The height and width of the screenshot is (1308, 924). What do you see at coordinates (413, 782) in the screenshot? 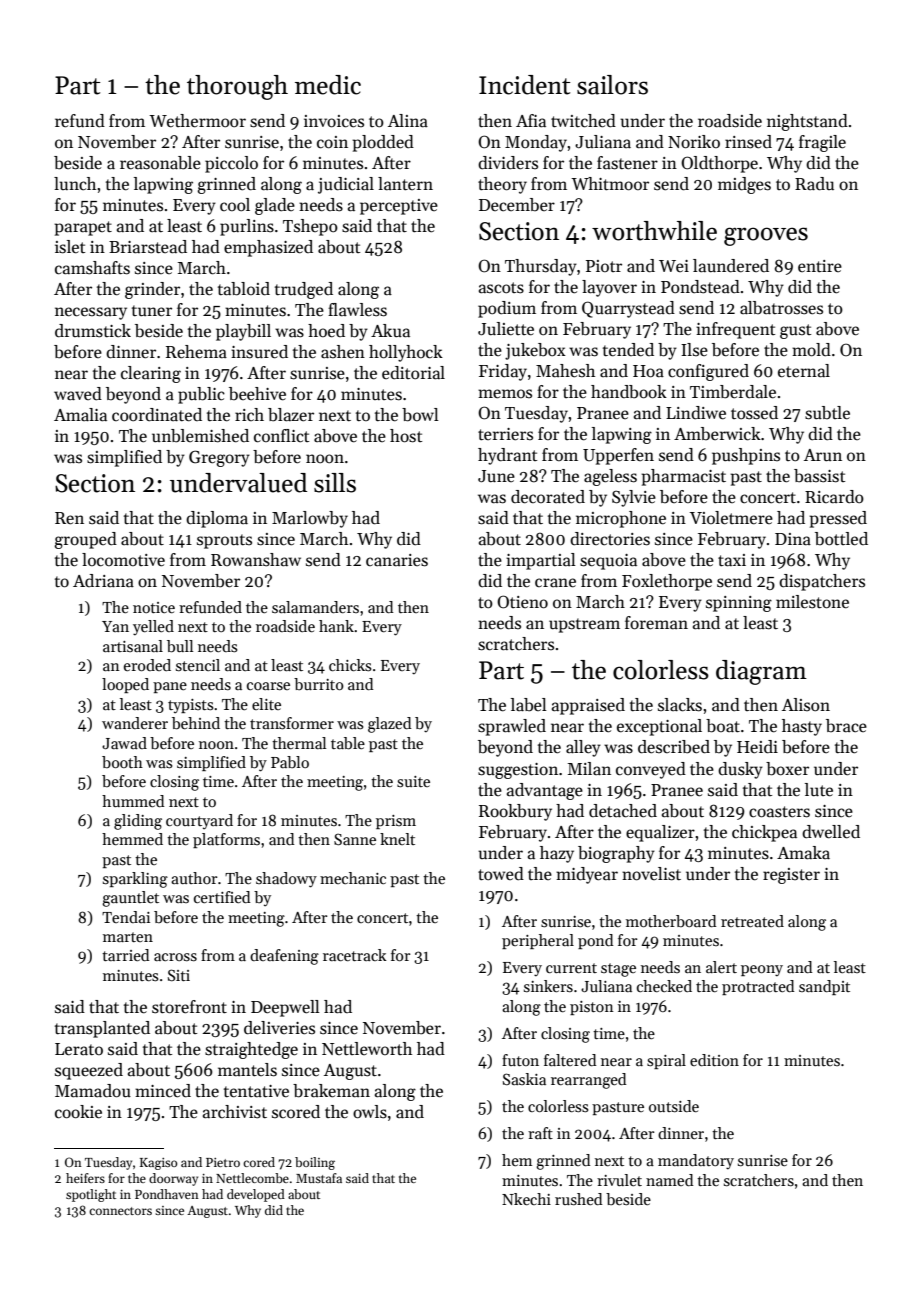
I see `suite` at bounding box center [413, 782].
